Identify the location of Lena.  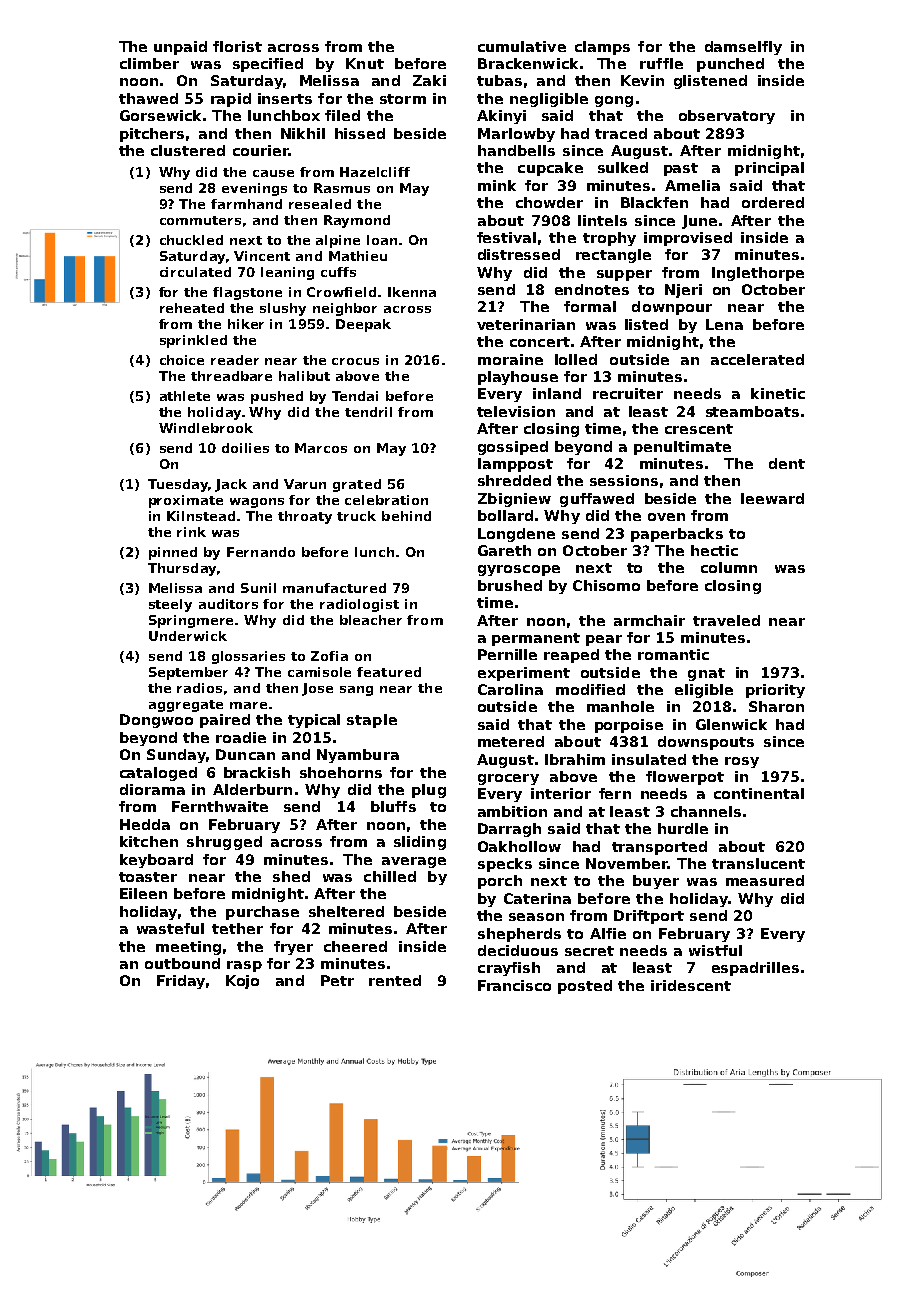
(724, 324).
